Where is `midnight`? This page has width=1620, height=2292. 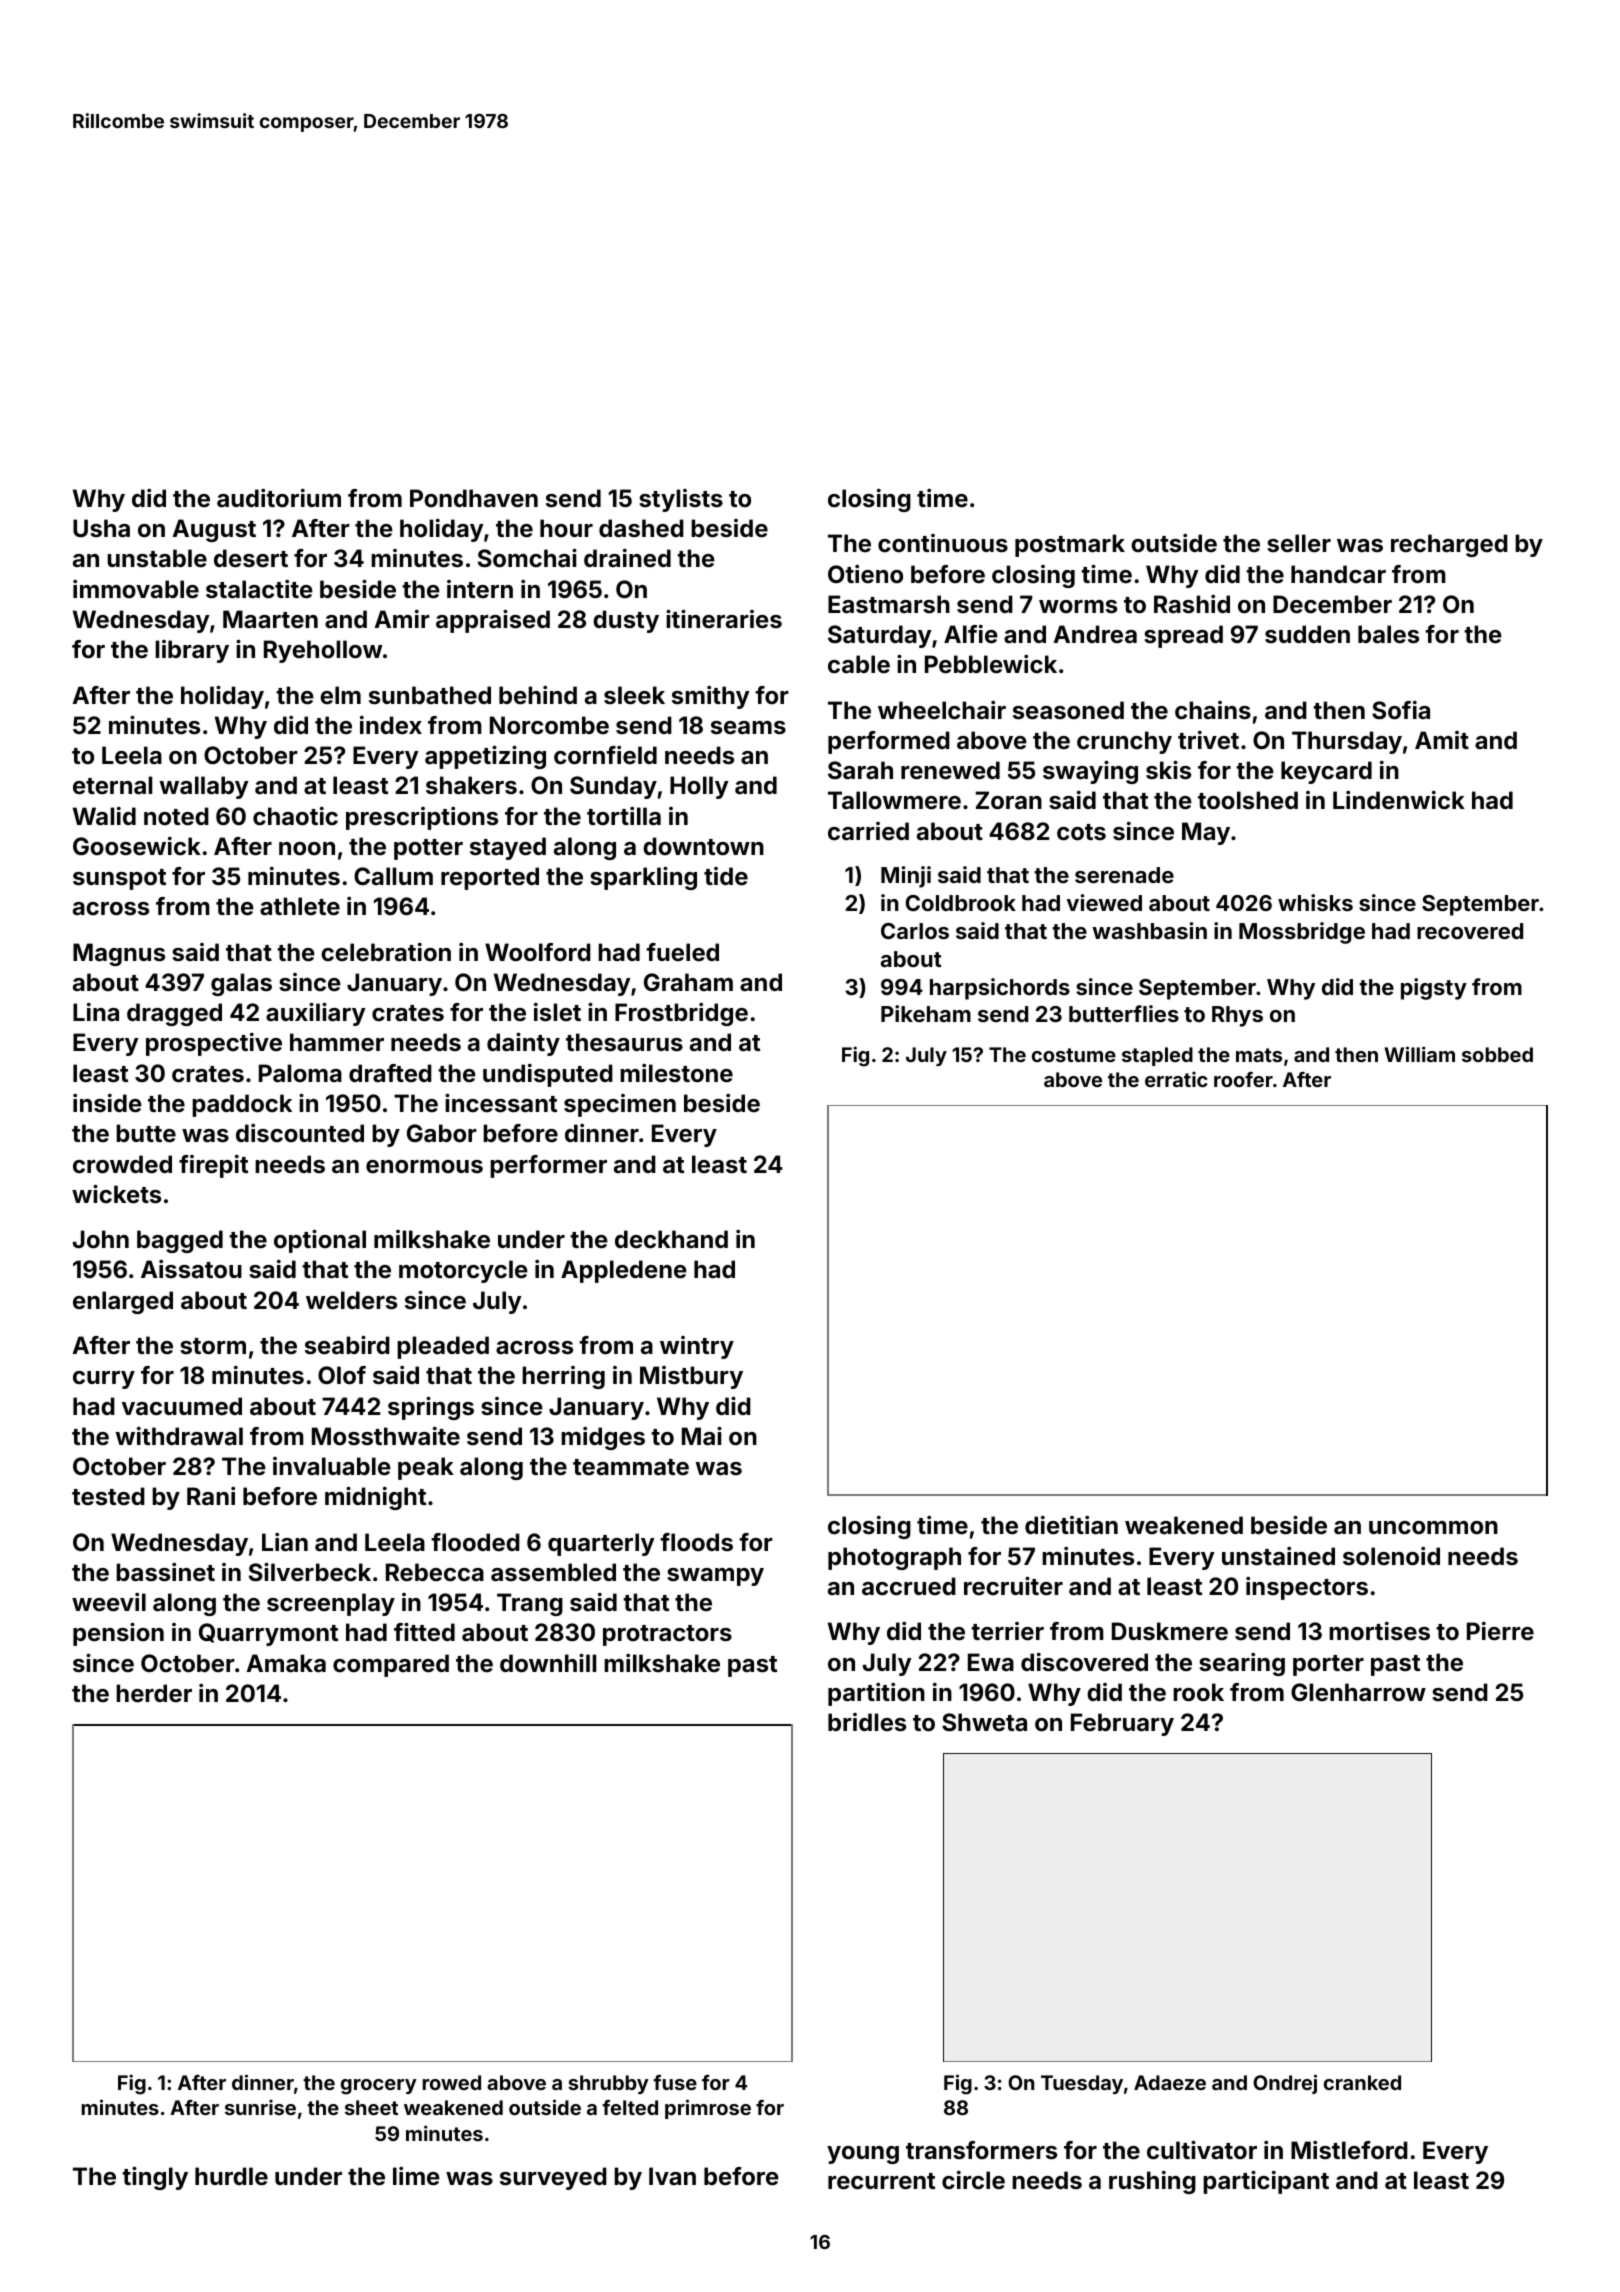
midnight is located at coordinates (375, 1498).
